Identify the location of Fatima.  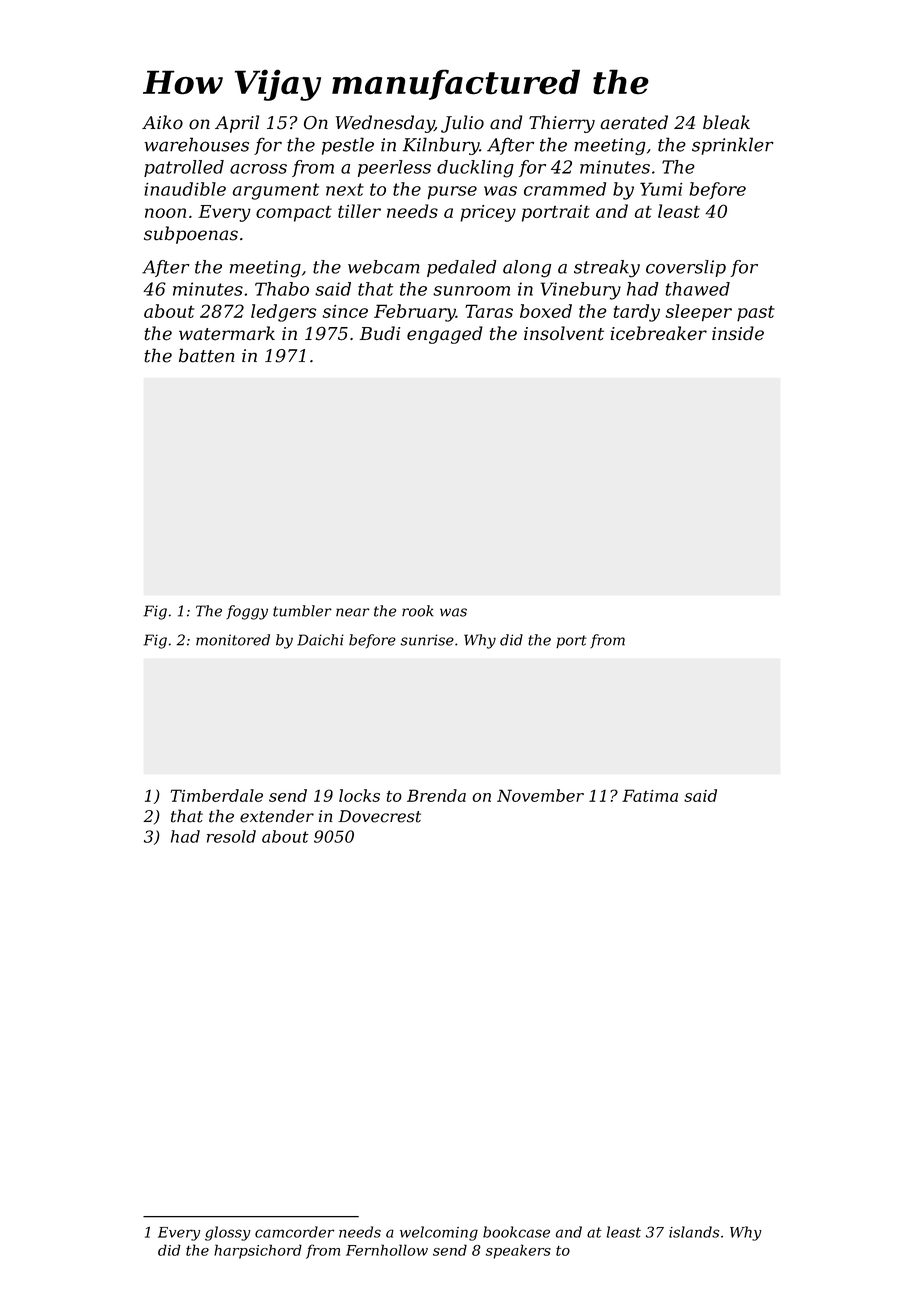
(650, 795).
